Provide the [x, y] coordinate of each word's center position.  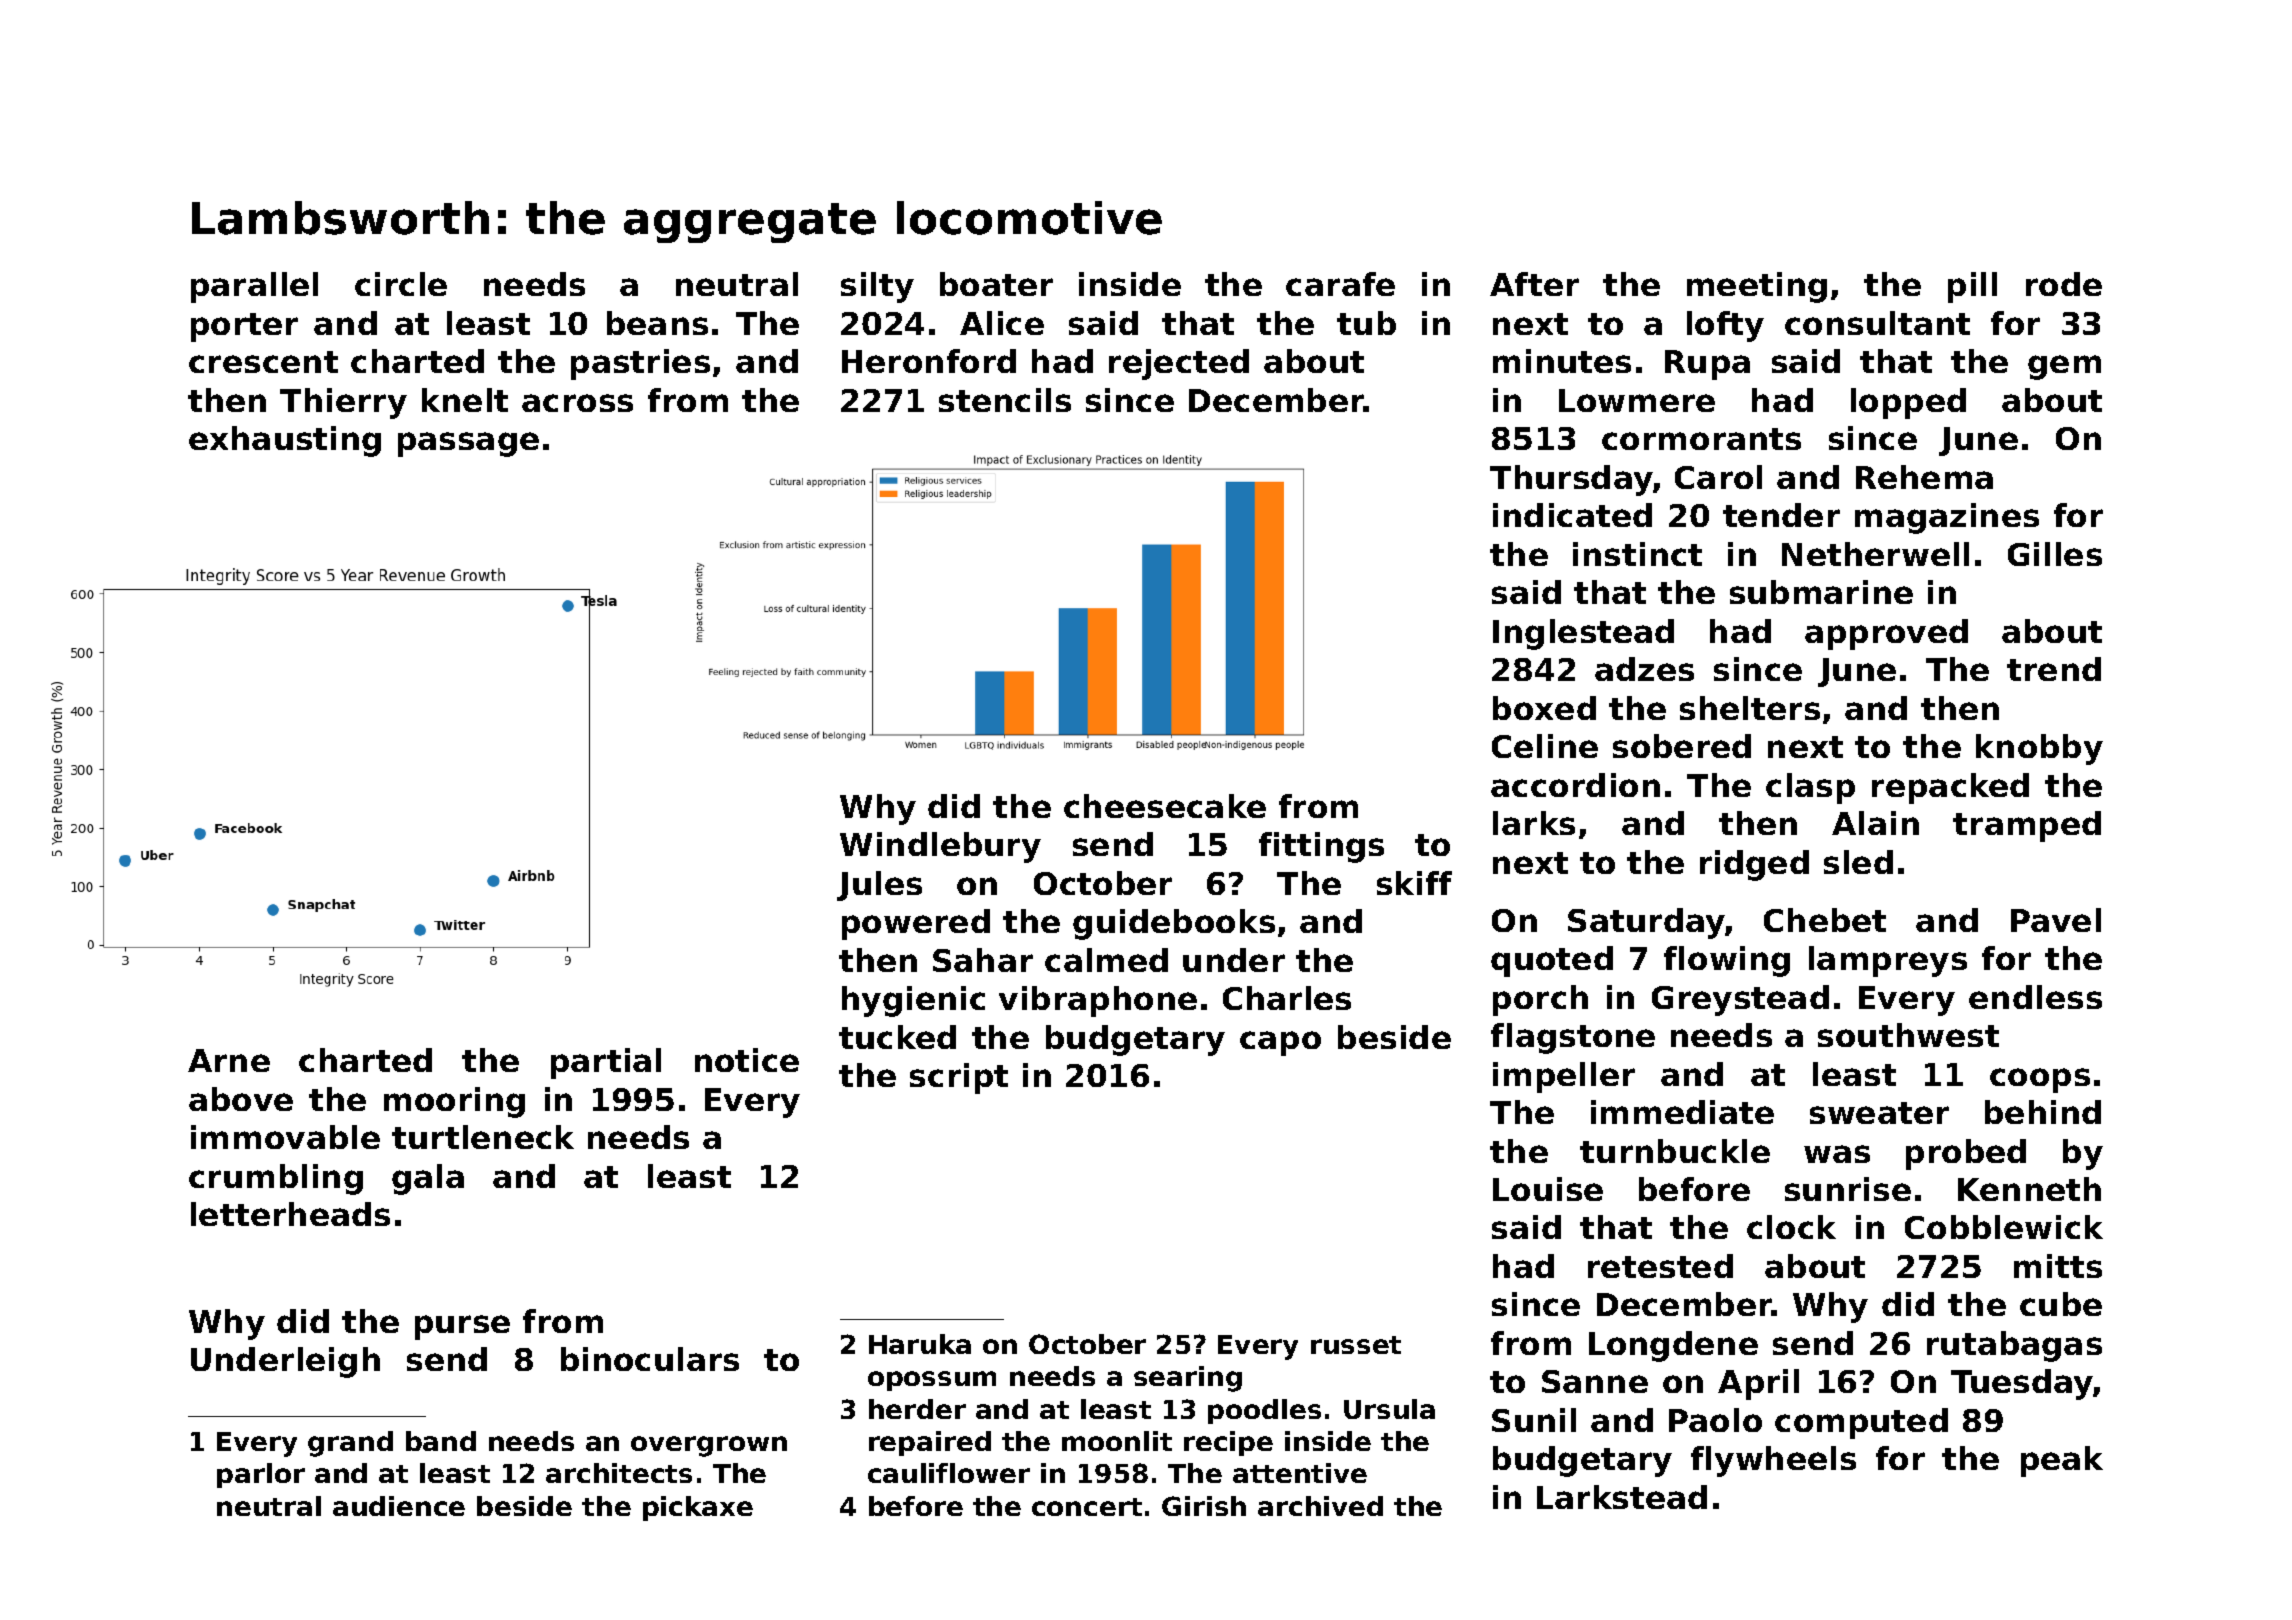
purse [462, 1327]
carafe [1340, 284]
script [959, 1078]
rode [2064, 284]
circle [401, 284]
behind [2043, 1112]
